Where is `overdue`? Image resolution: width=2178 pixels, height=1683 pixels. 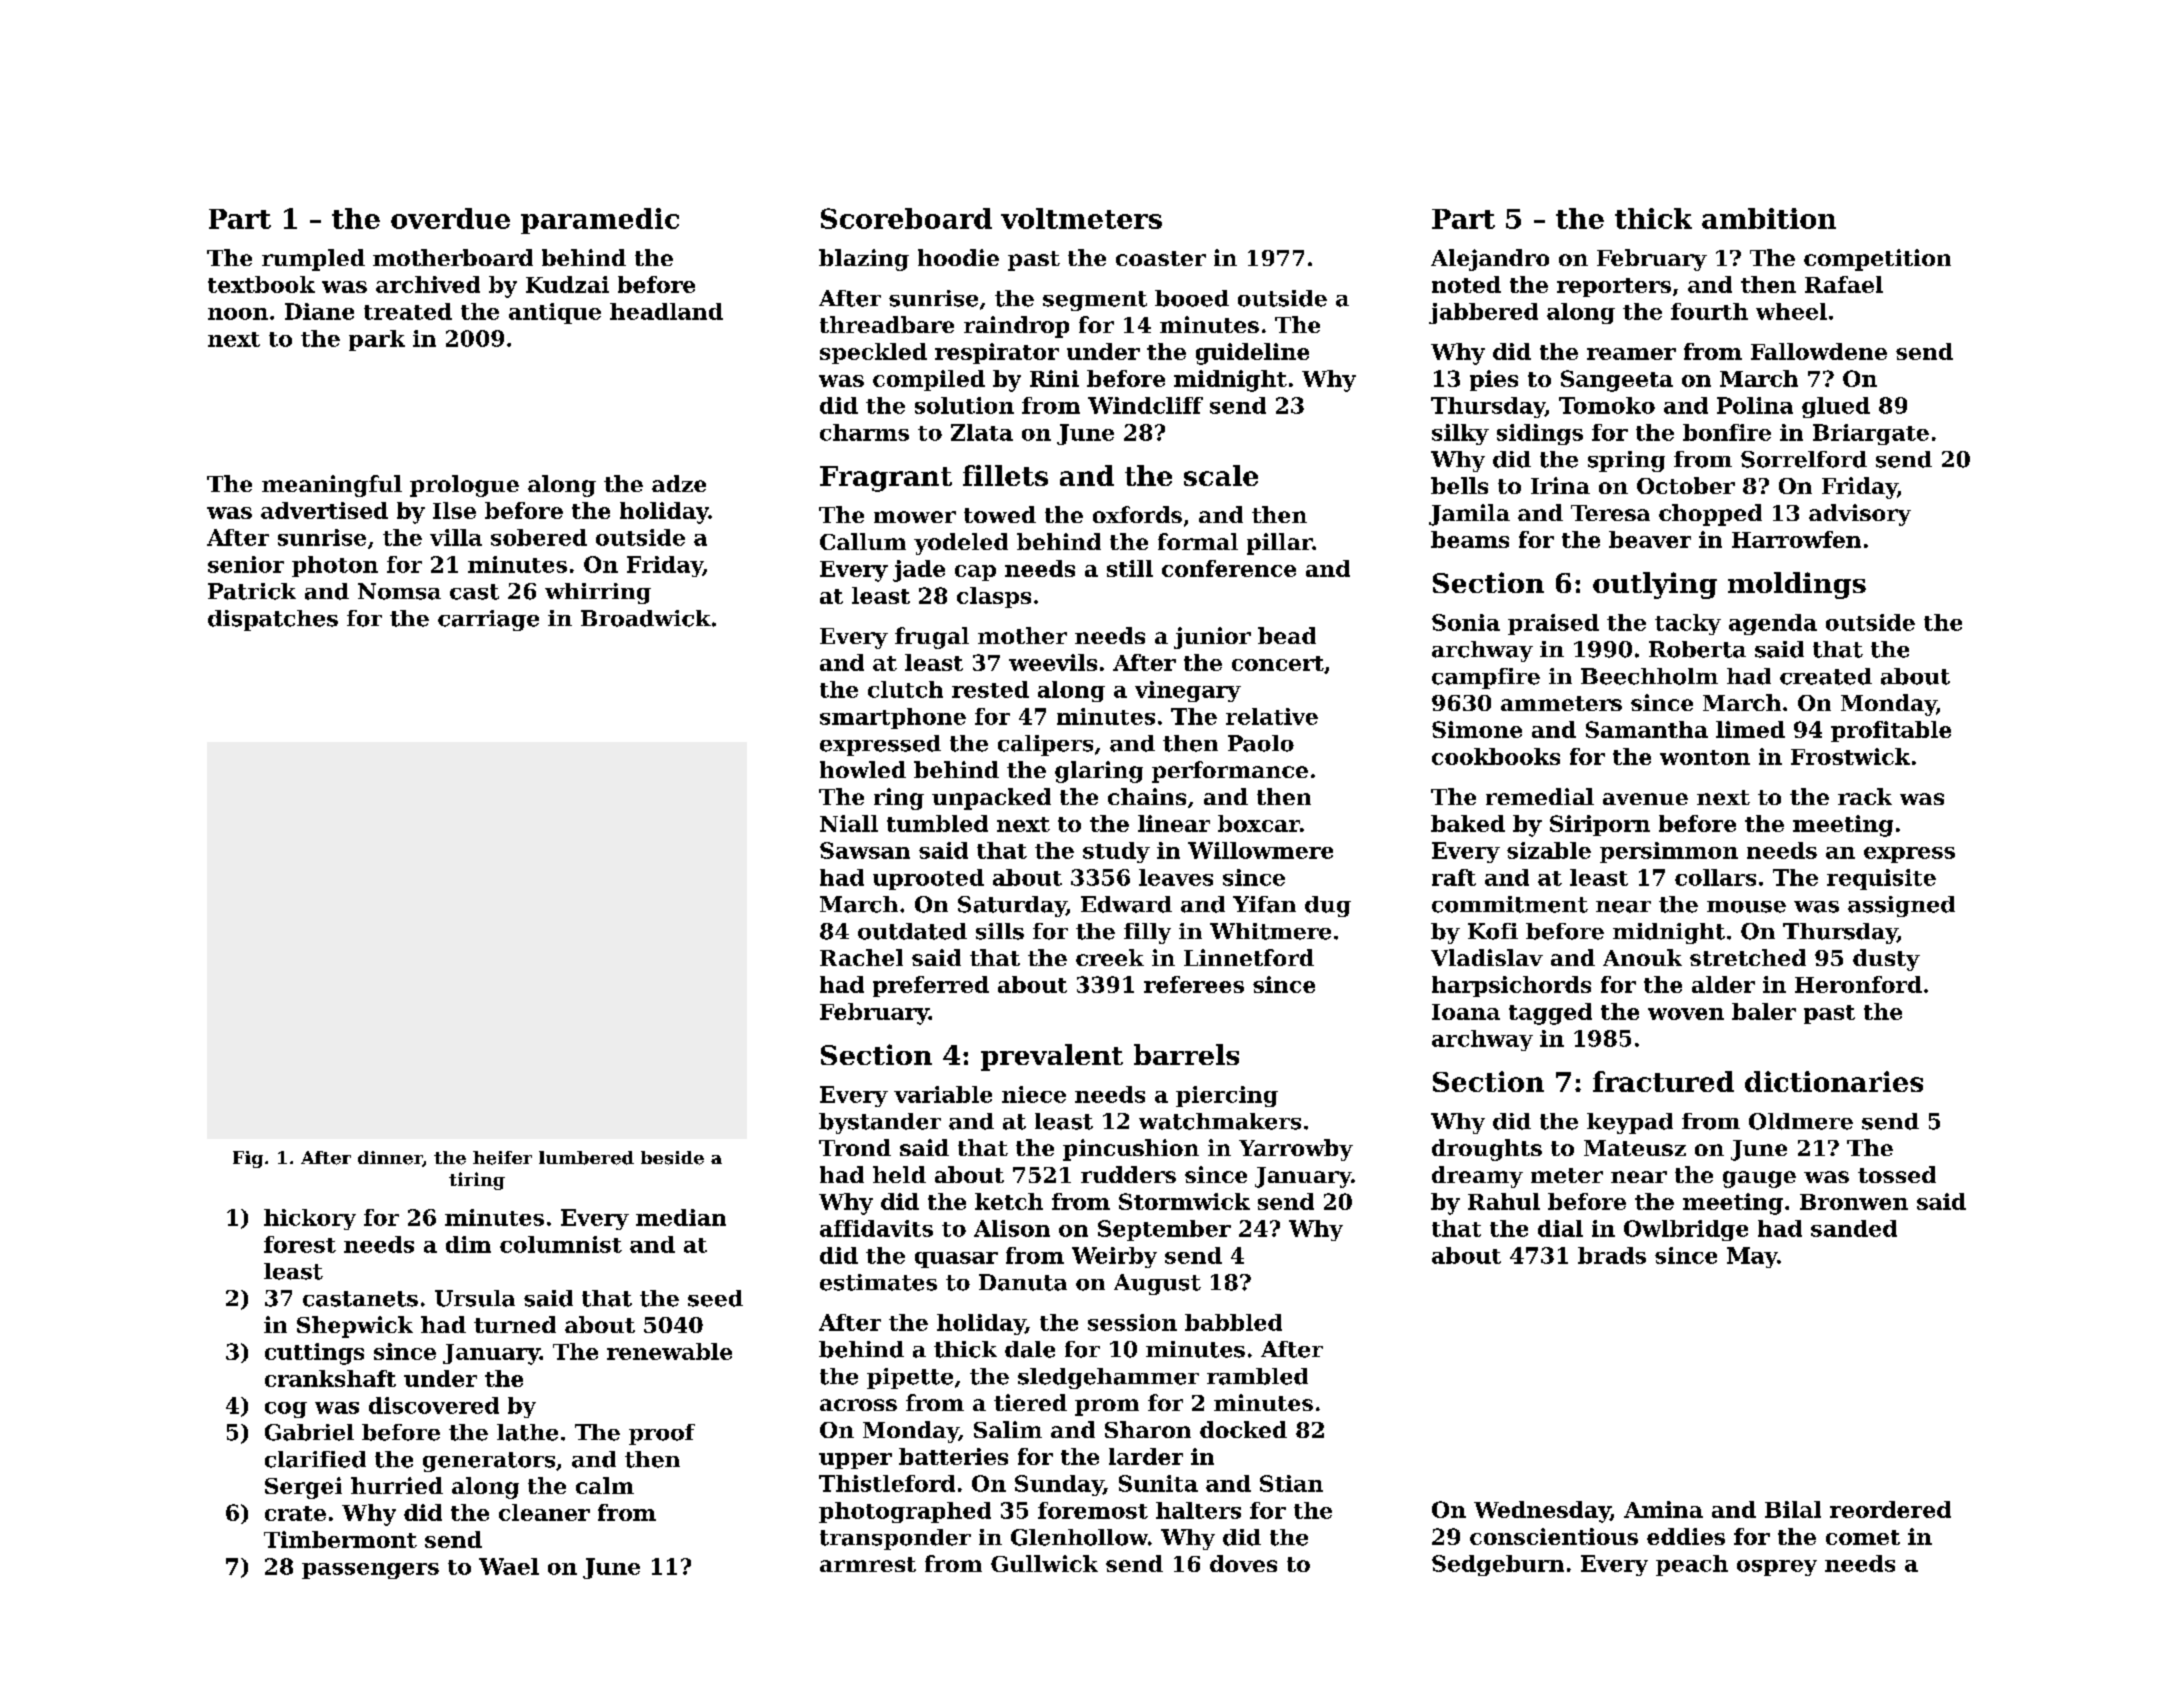 overdue is located at coordinates (450, 218).
